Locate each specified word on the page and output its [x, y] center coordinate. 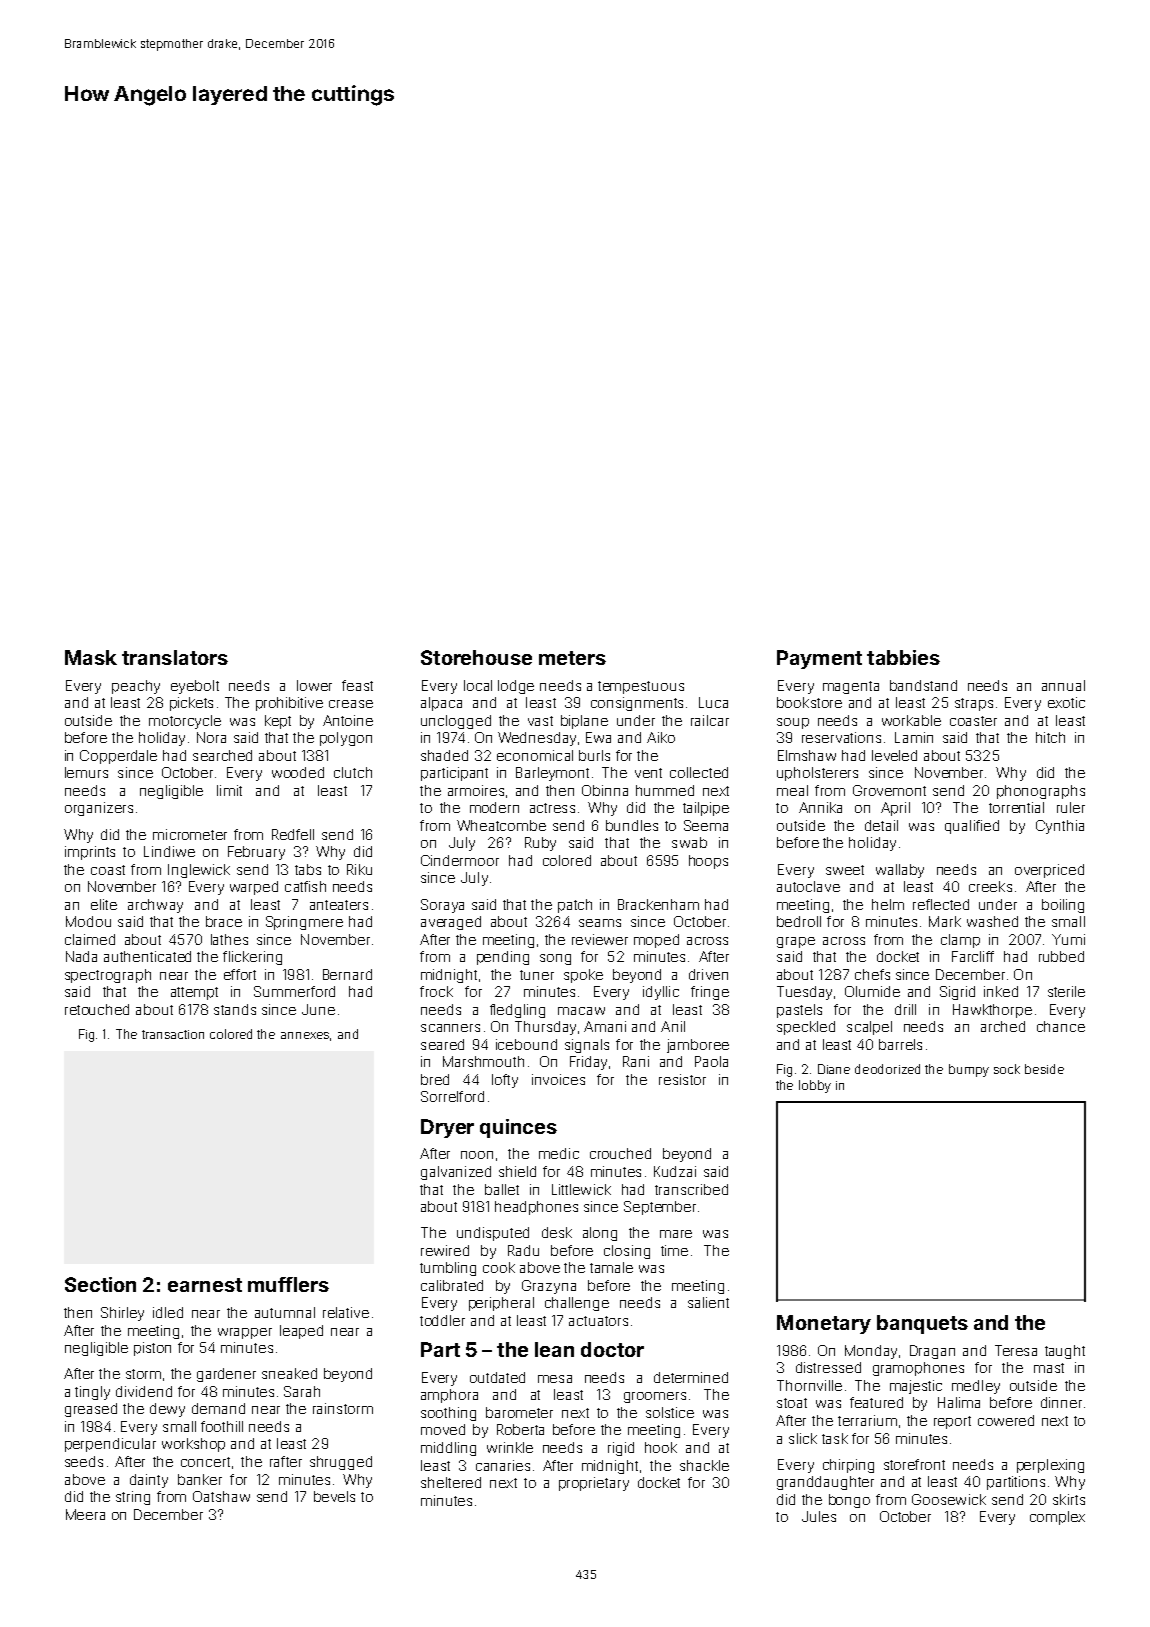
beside [1044, 1069]
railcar [710, 720]
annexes [305, 1035]
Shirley [122, 1314]
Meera [85, 1514]
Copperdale [118, 757]
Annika [820, 807]
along [600, 1234]
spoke [583, 976]
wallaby [900, 871]
